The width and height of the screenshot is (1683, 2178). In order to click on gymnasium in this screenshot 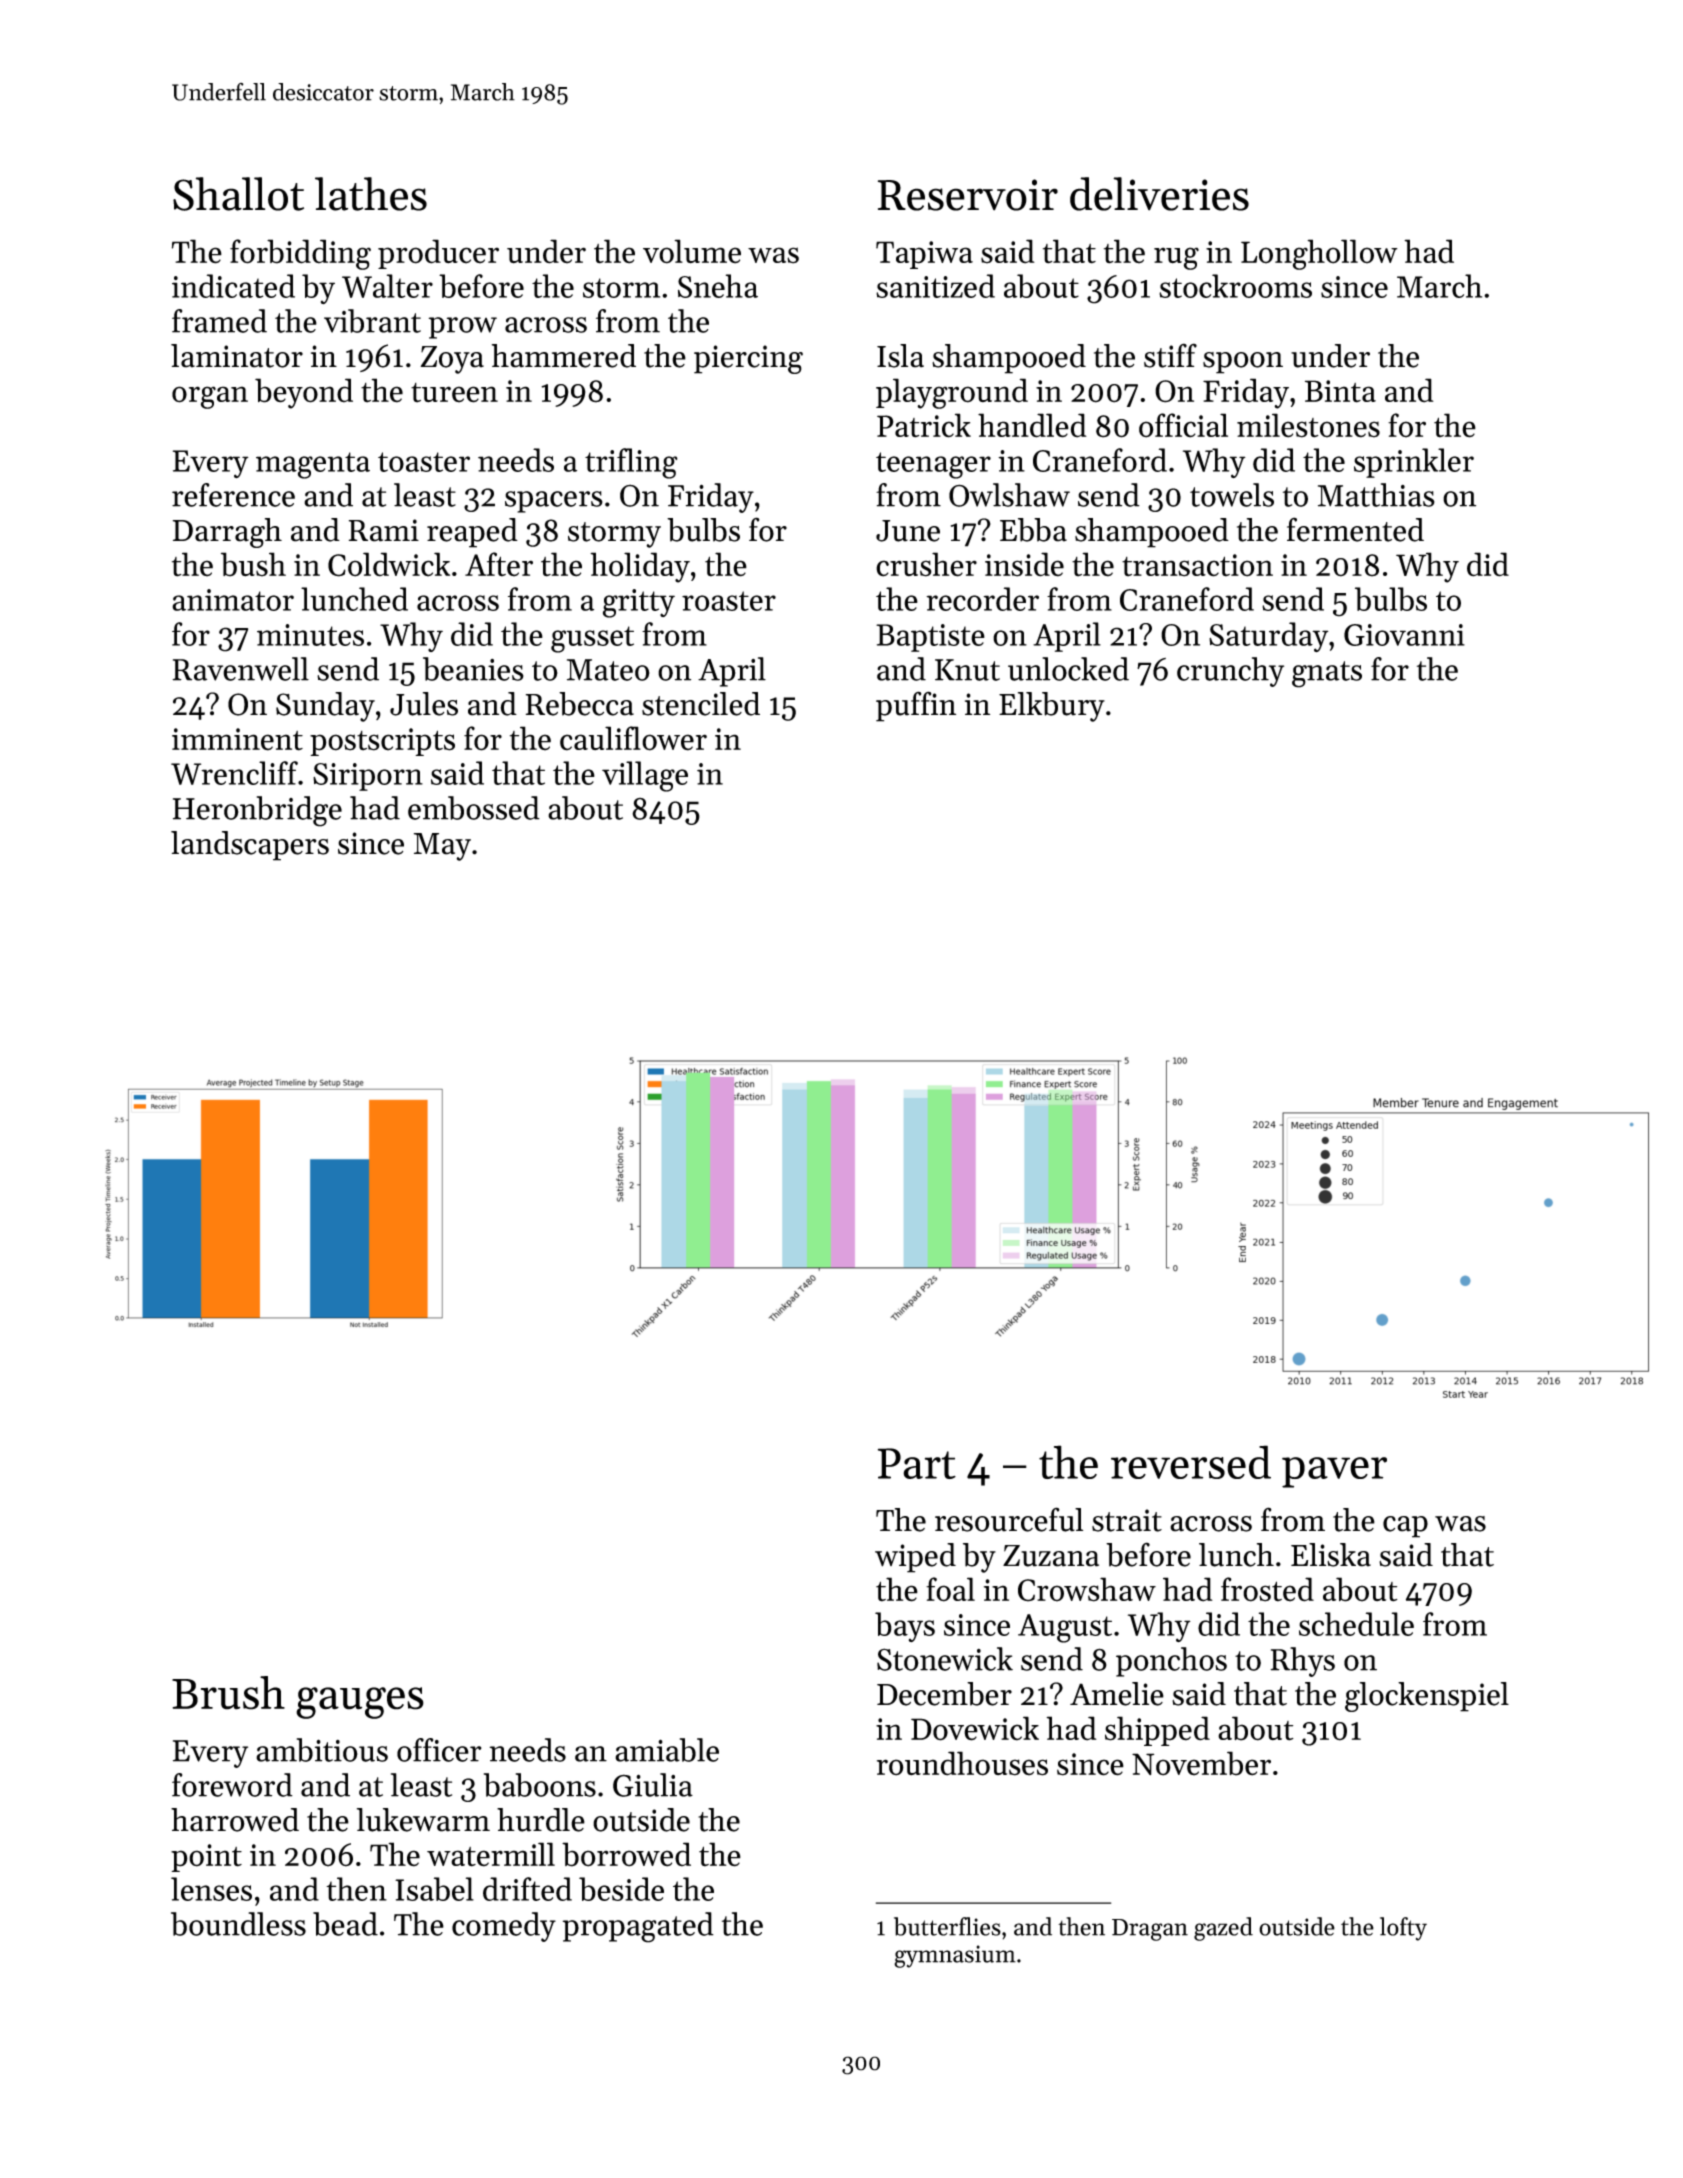, I will do `click(955, 1956)`.
